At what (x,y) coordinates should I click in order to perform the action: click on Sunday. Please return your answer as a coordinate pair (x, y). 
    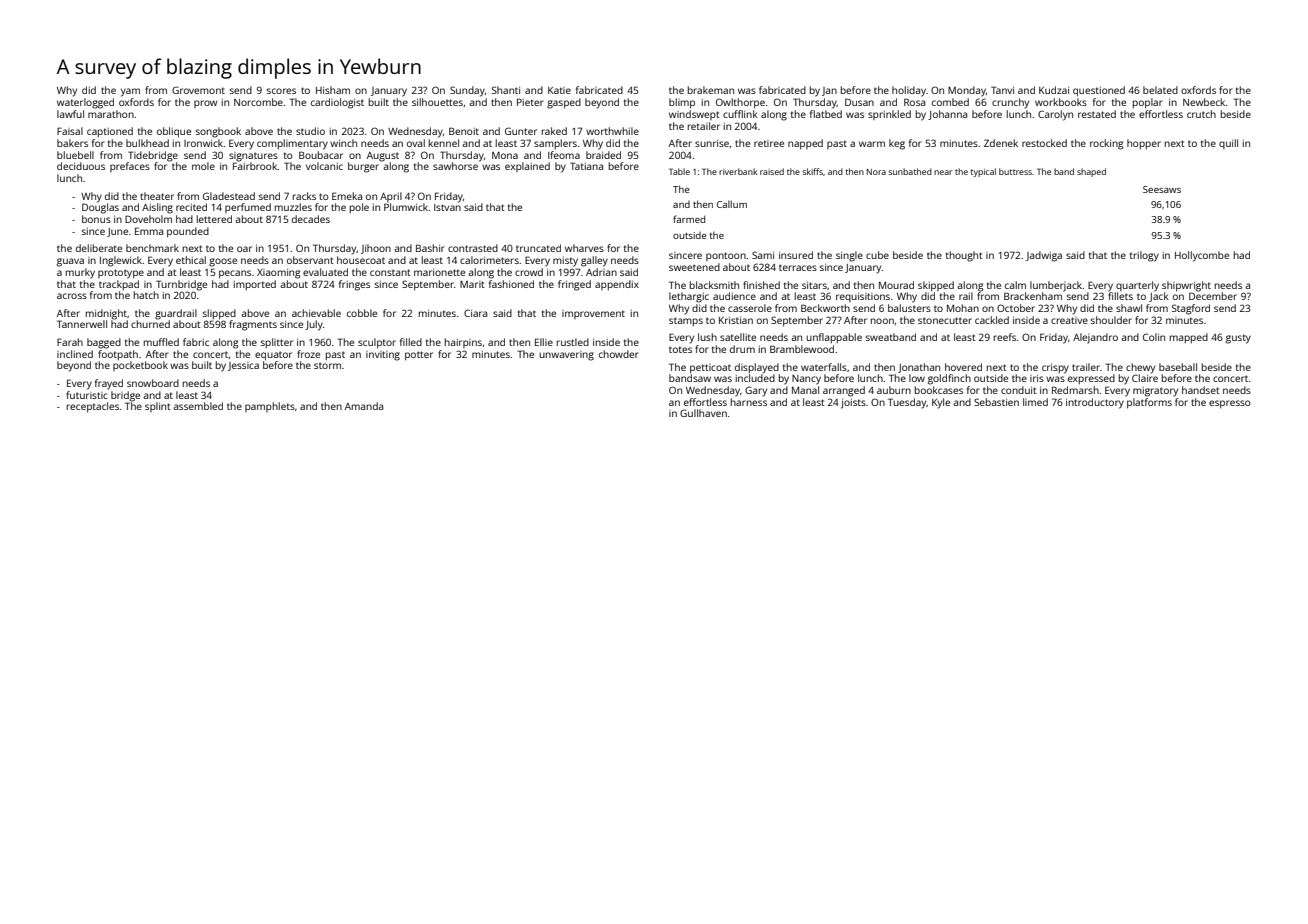
    Looking at the image, I should click on (467, 91).
